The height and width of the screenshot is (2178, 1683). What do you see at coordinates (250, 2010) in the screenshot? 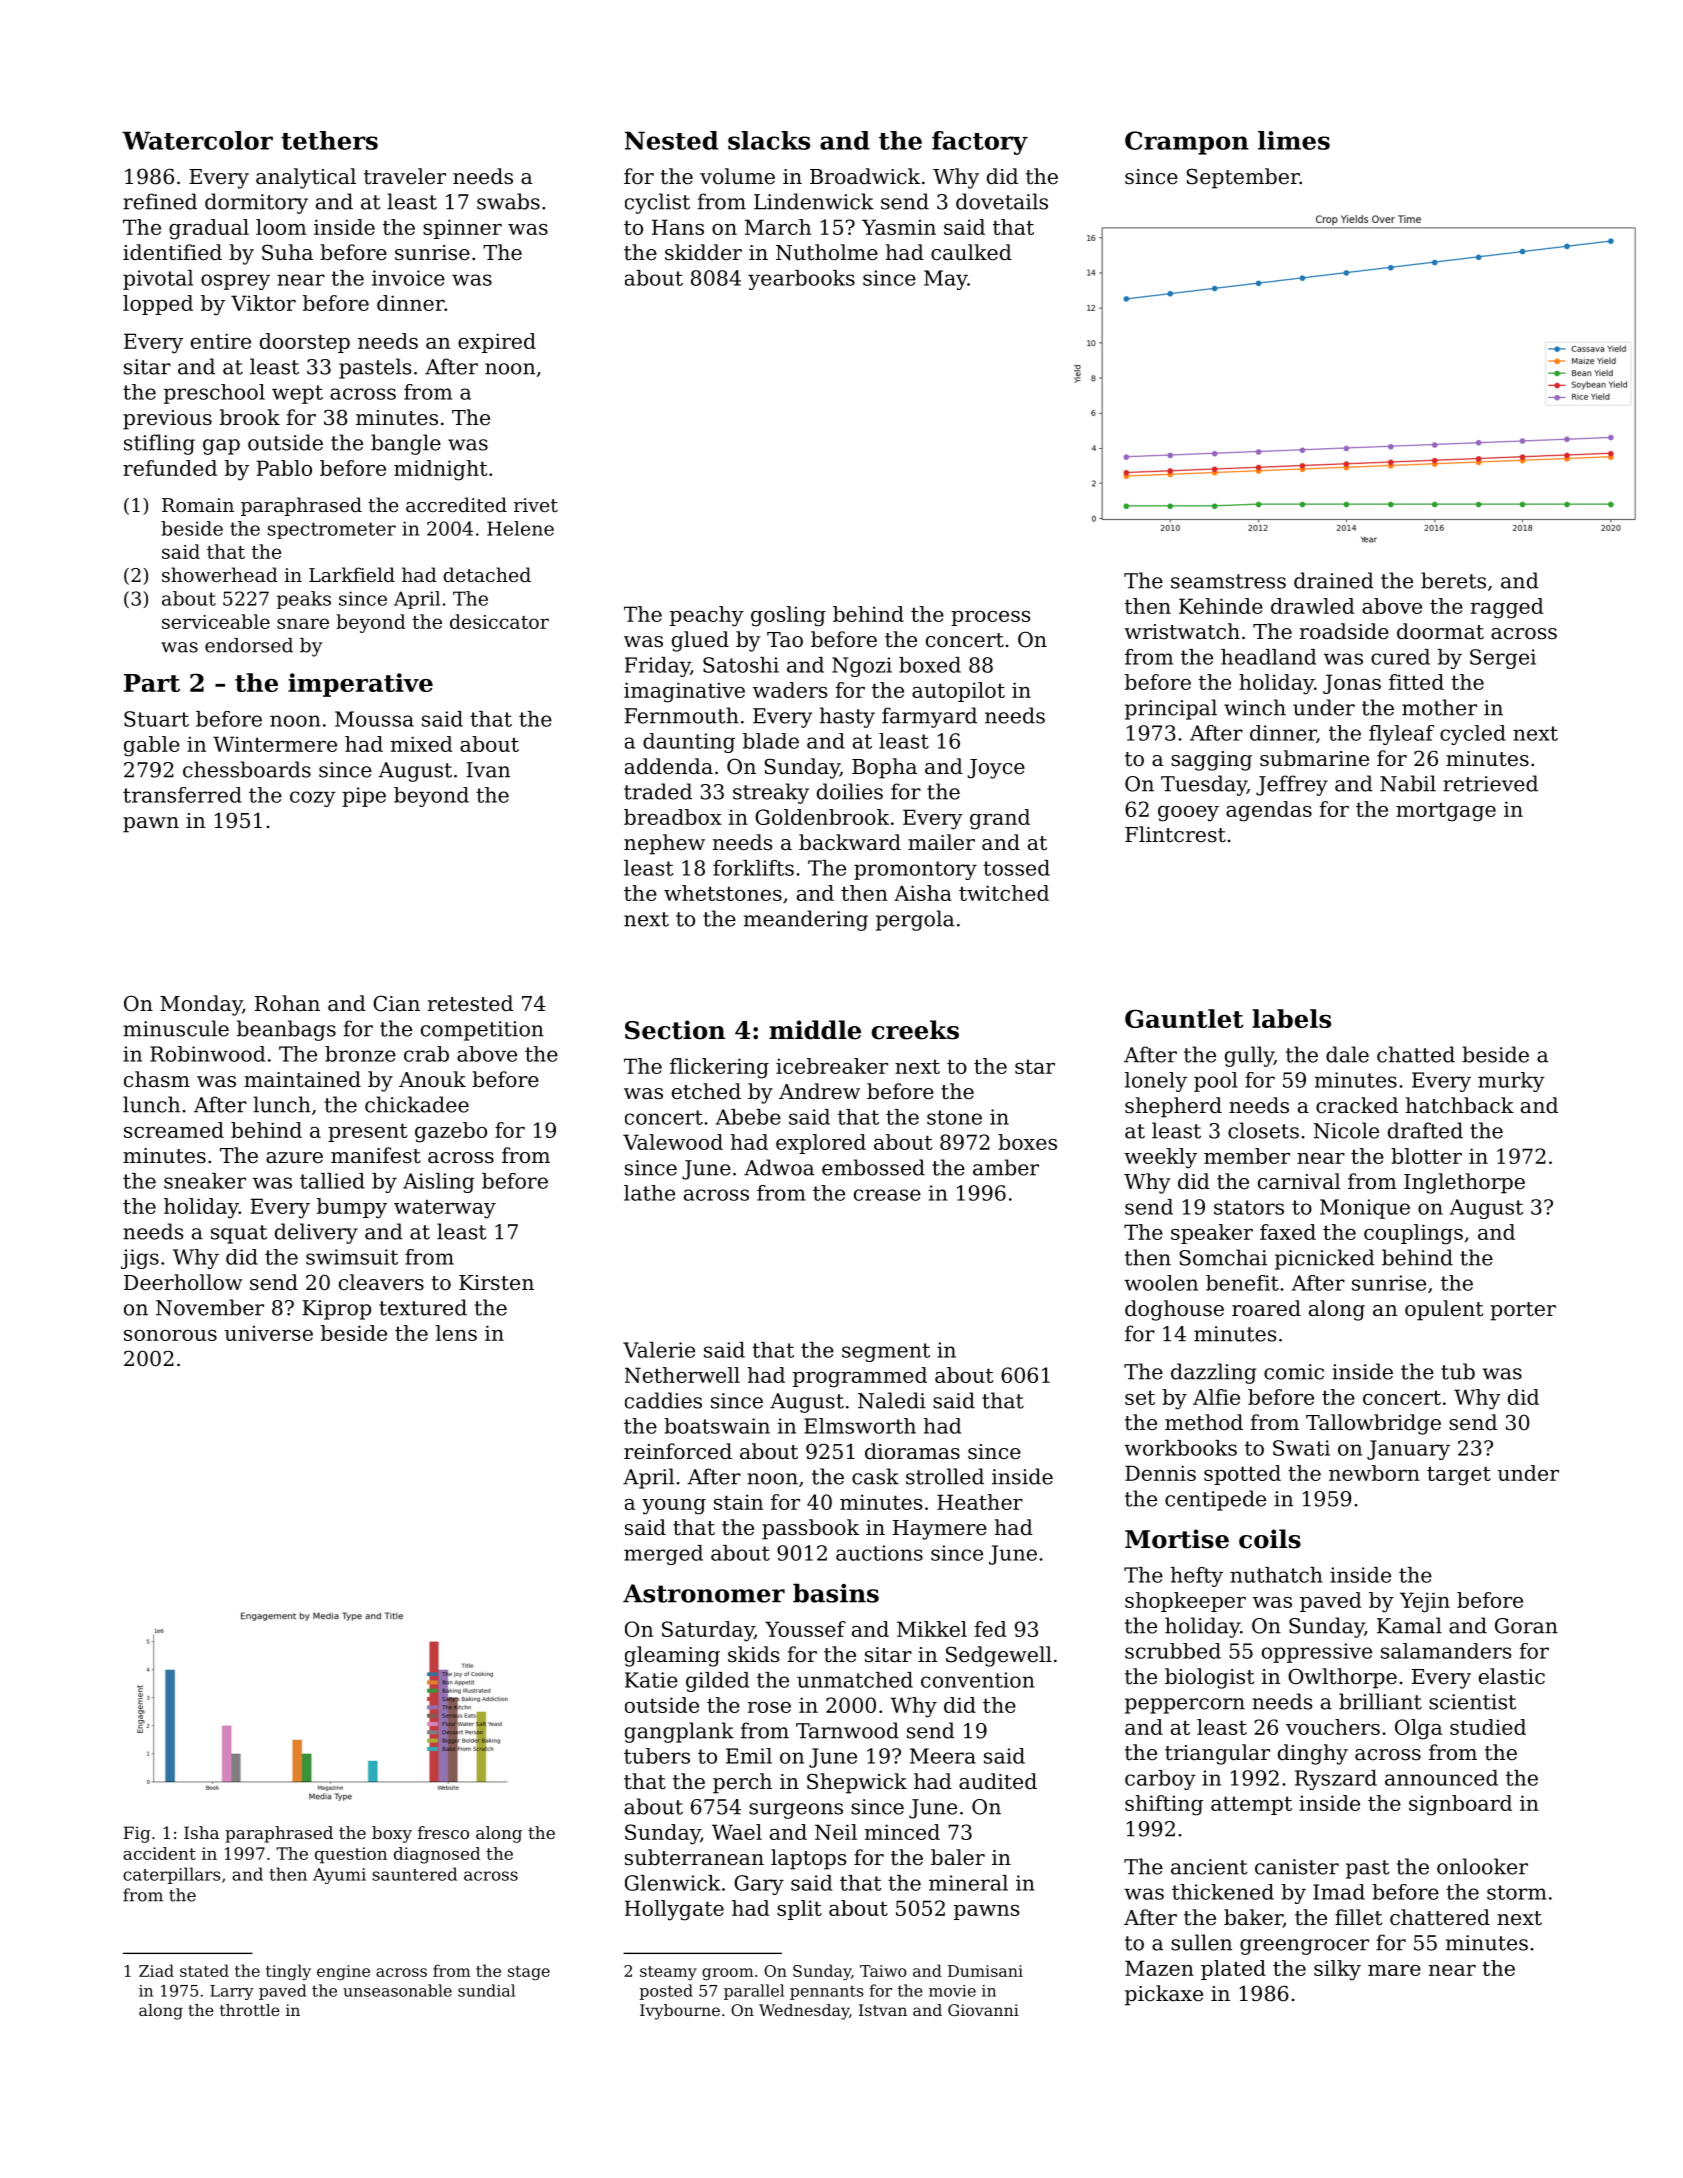
I see `throttle` at bounding box center [250, 2010].
